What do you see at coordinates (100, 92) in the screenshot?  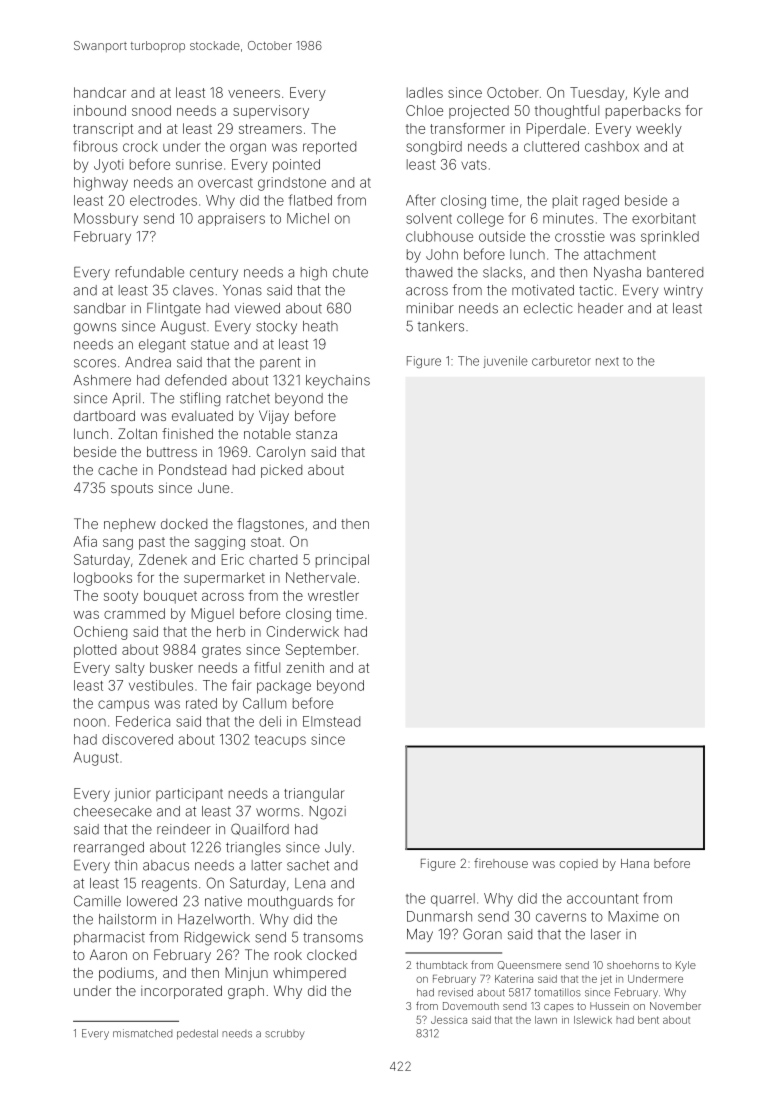 I see `handcar` at bounding box center [100, 92].
